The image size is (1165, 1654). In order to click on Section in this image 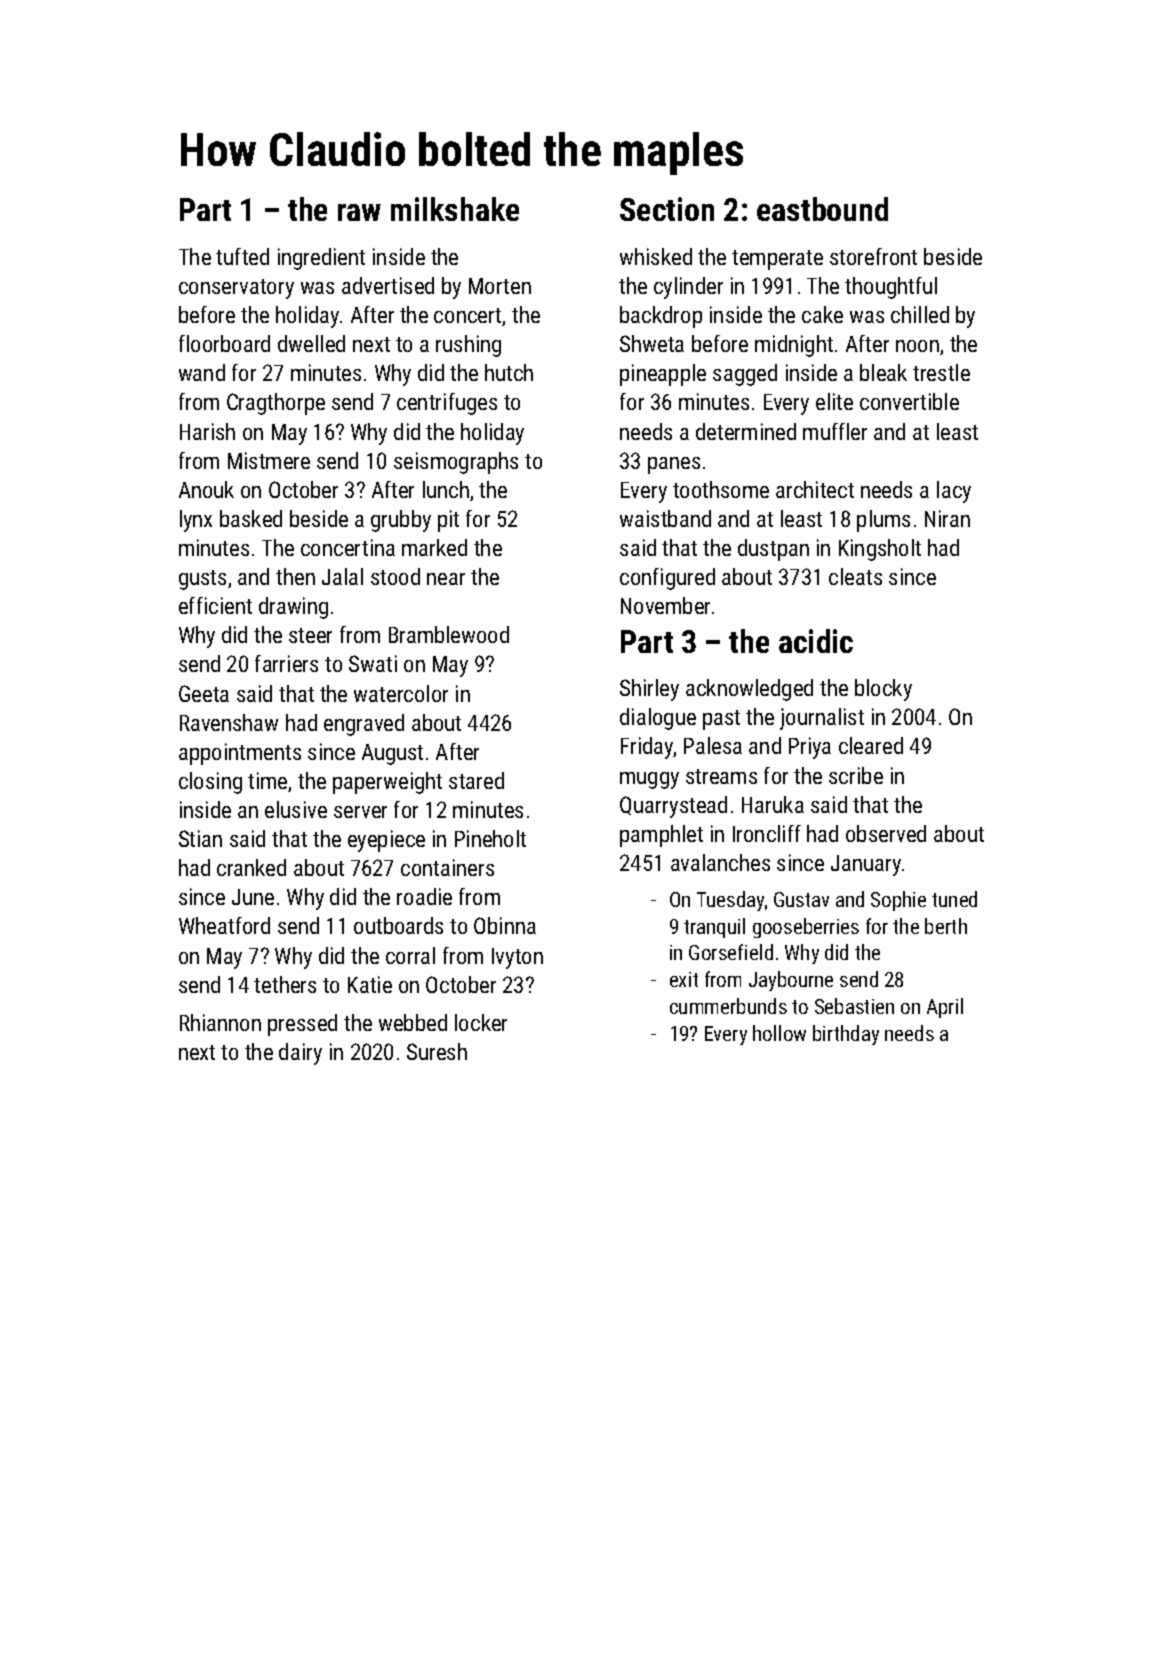, I will do `click(667, 209)`.
